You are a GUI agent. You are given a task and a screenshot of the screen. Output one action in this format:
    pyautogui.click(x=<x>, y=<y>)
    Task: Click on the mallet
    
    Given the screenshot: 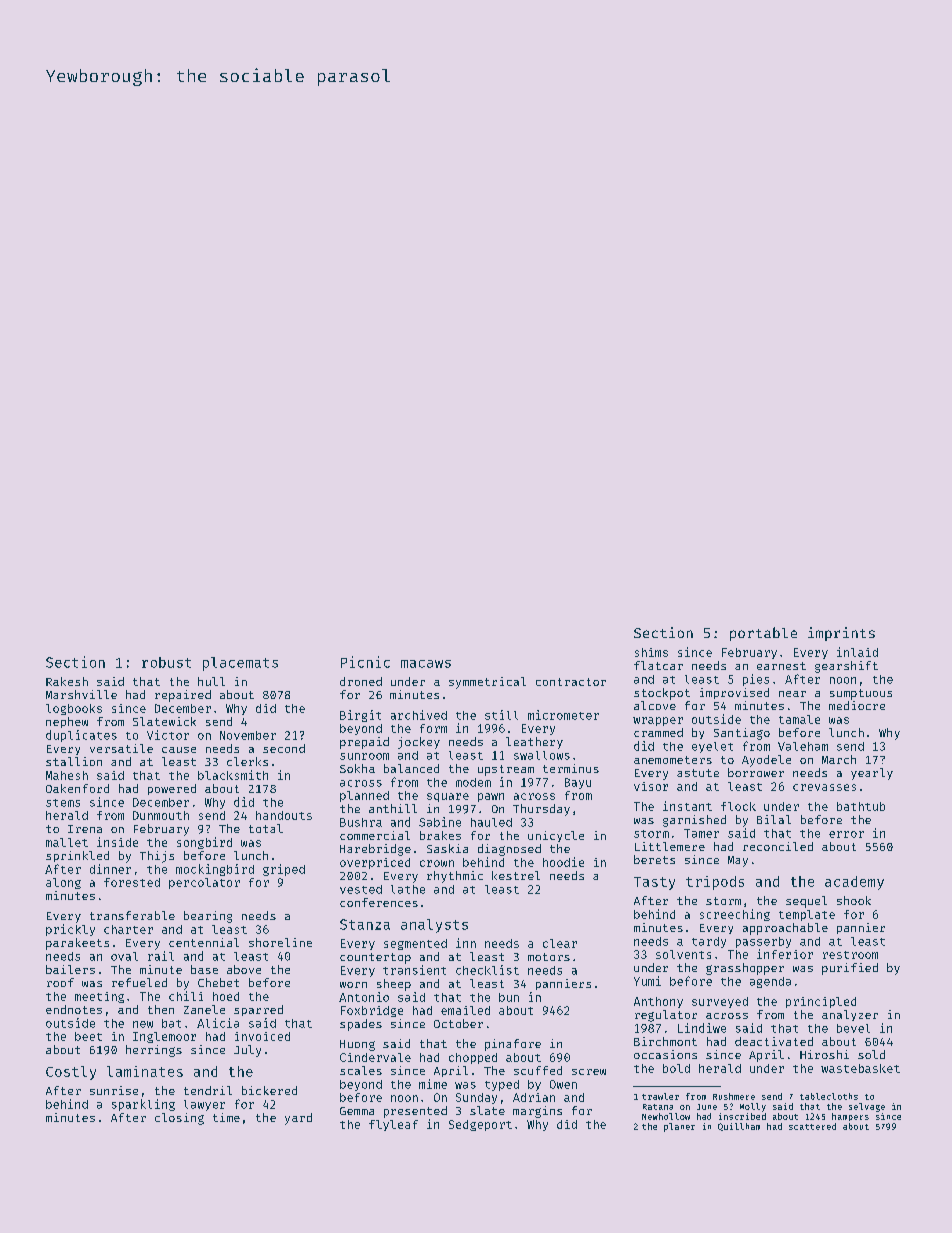 What is the action you would take?
    pyautogui.click(x=67, y=842)
